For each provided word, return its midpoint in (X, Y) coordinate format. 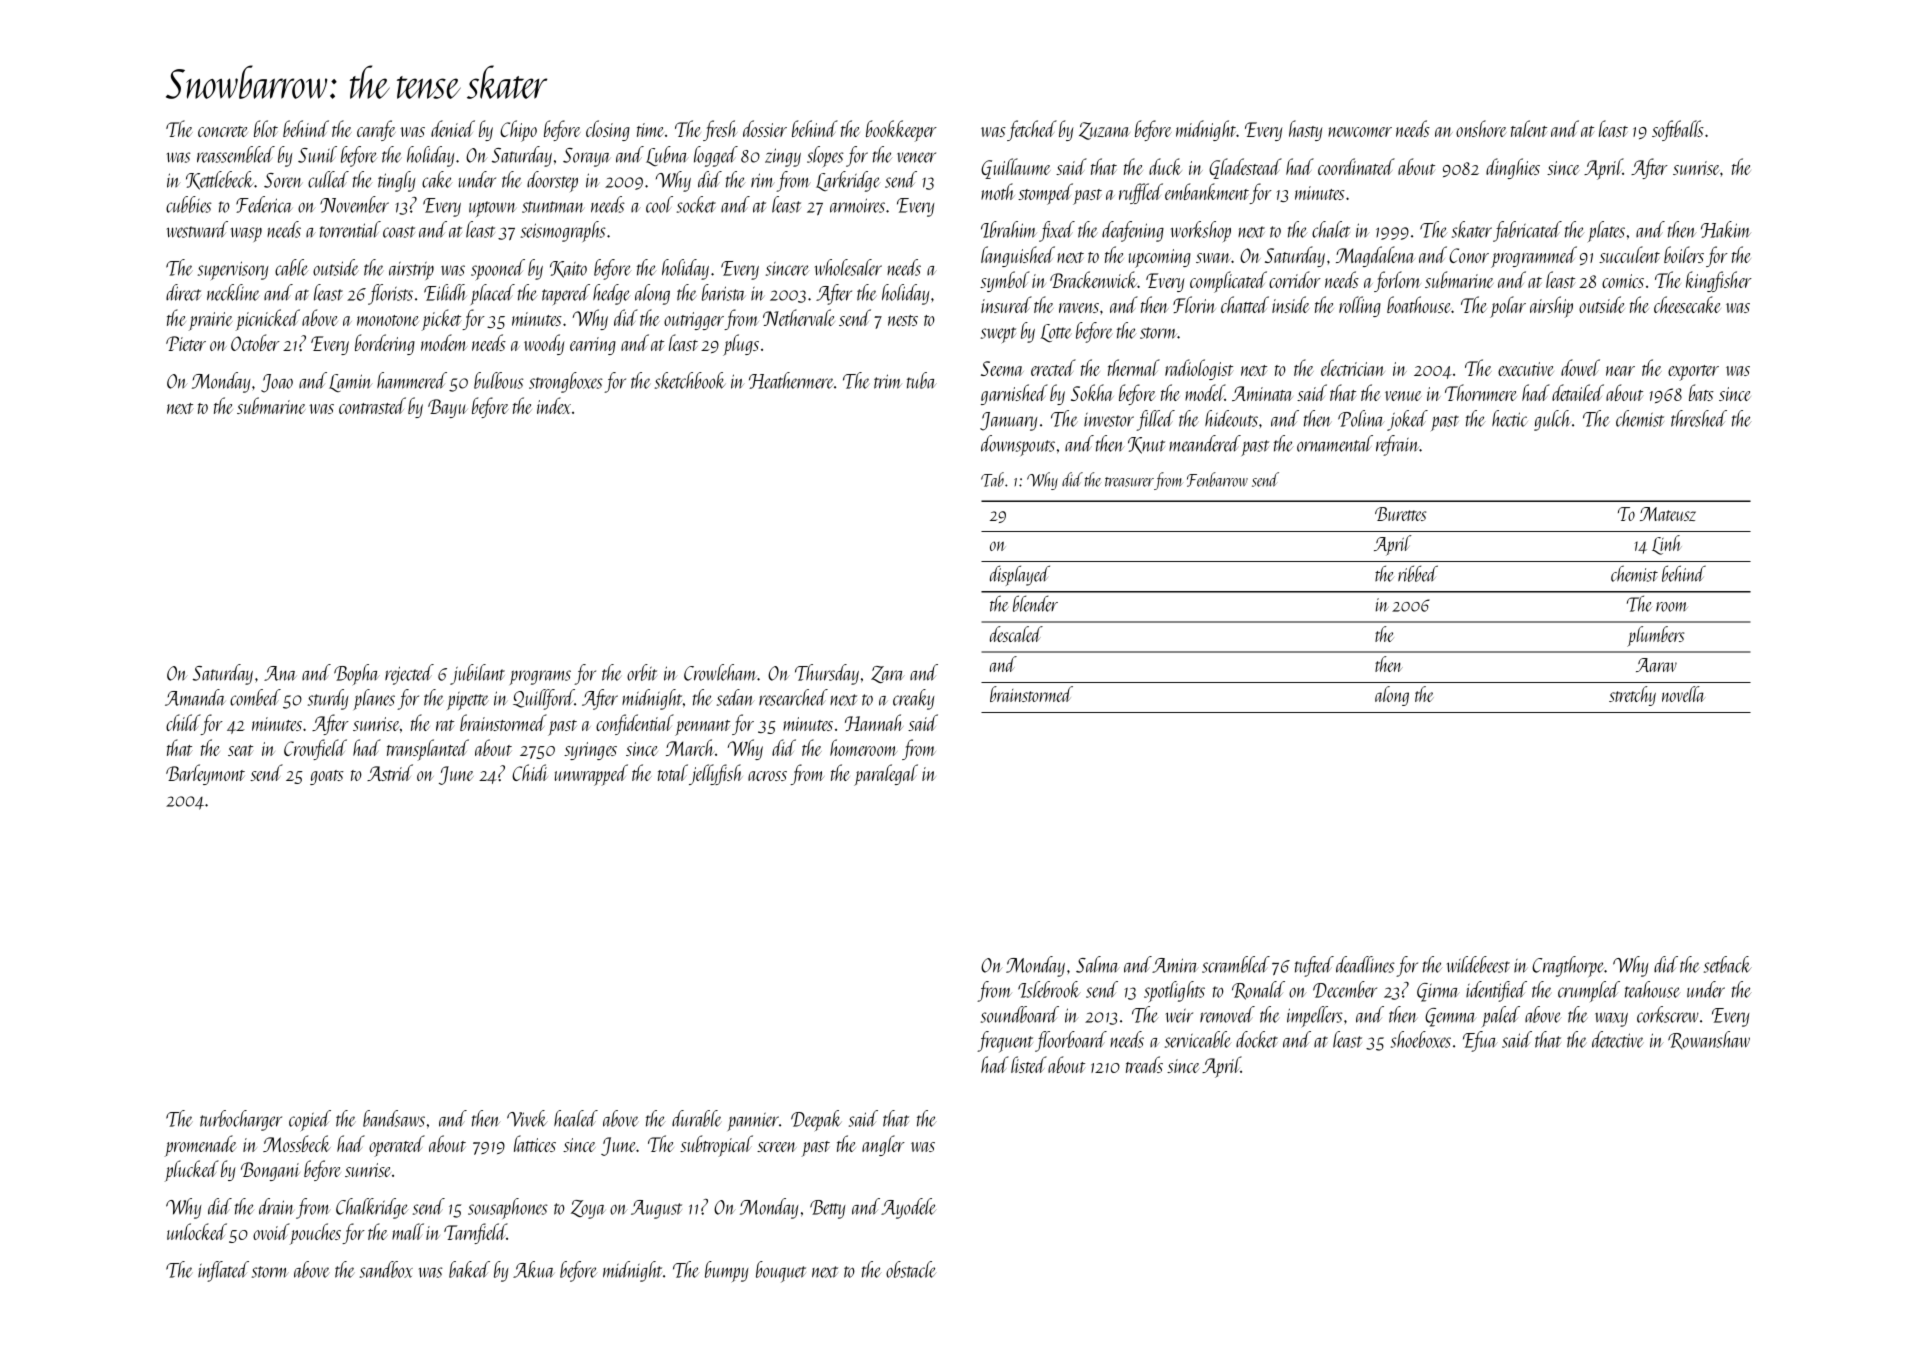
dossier (765, 128)
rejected (409, 674)
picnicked (268, 320)
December (1345, 989)
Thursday (827, 674)
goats (327, 777)
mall (408, 1231)
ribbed (1418, 573)
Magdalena (1375, 256)
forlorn (1397, 281)
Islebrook (1049, 989)
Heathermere (791, 380)
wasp (246, 234)
